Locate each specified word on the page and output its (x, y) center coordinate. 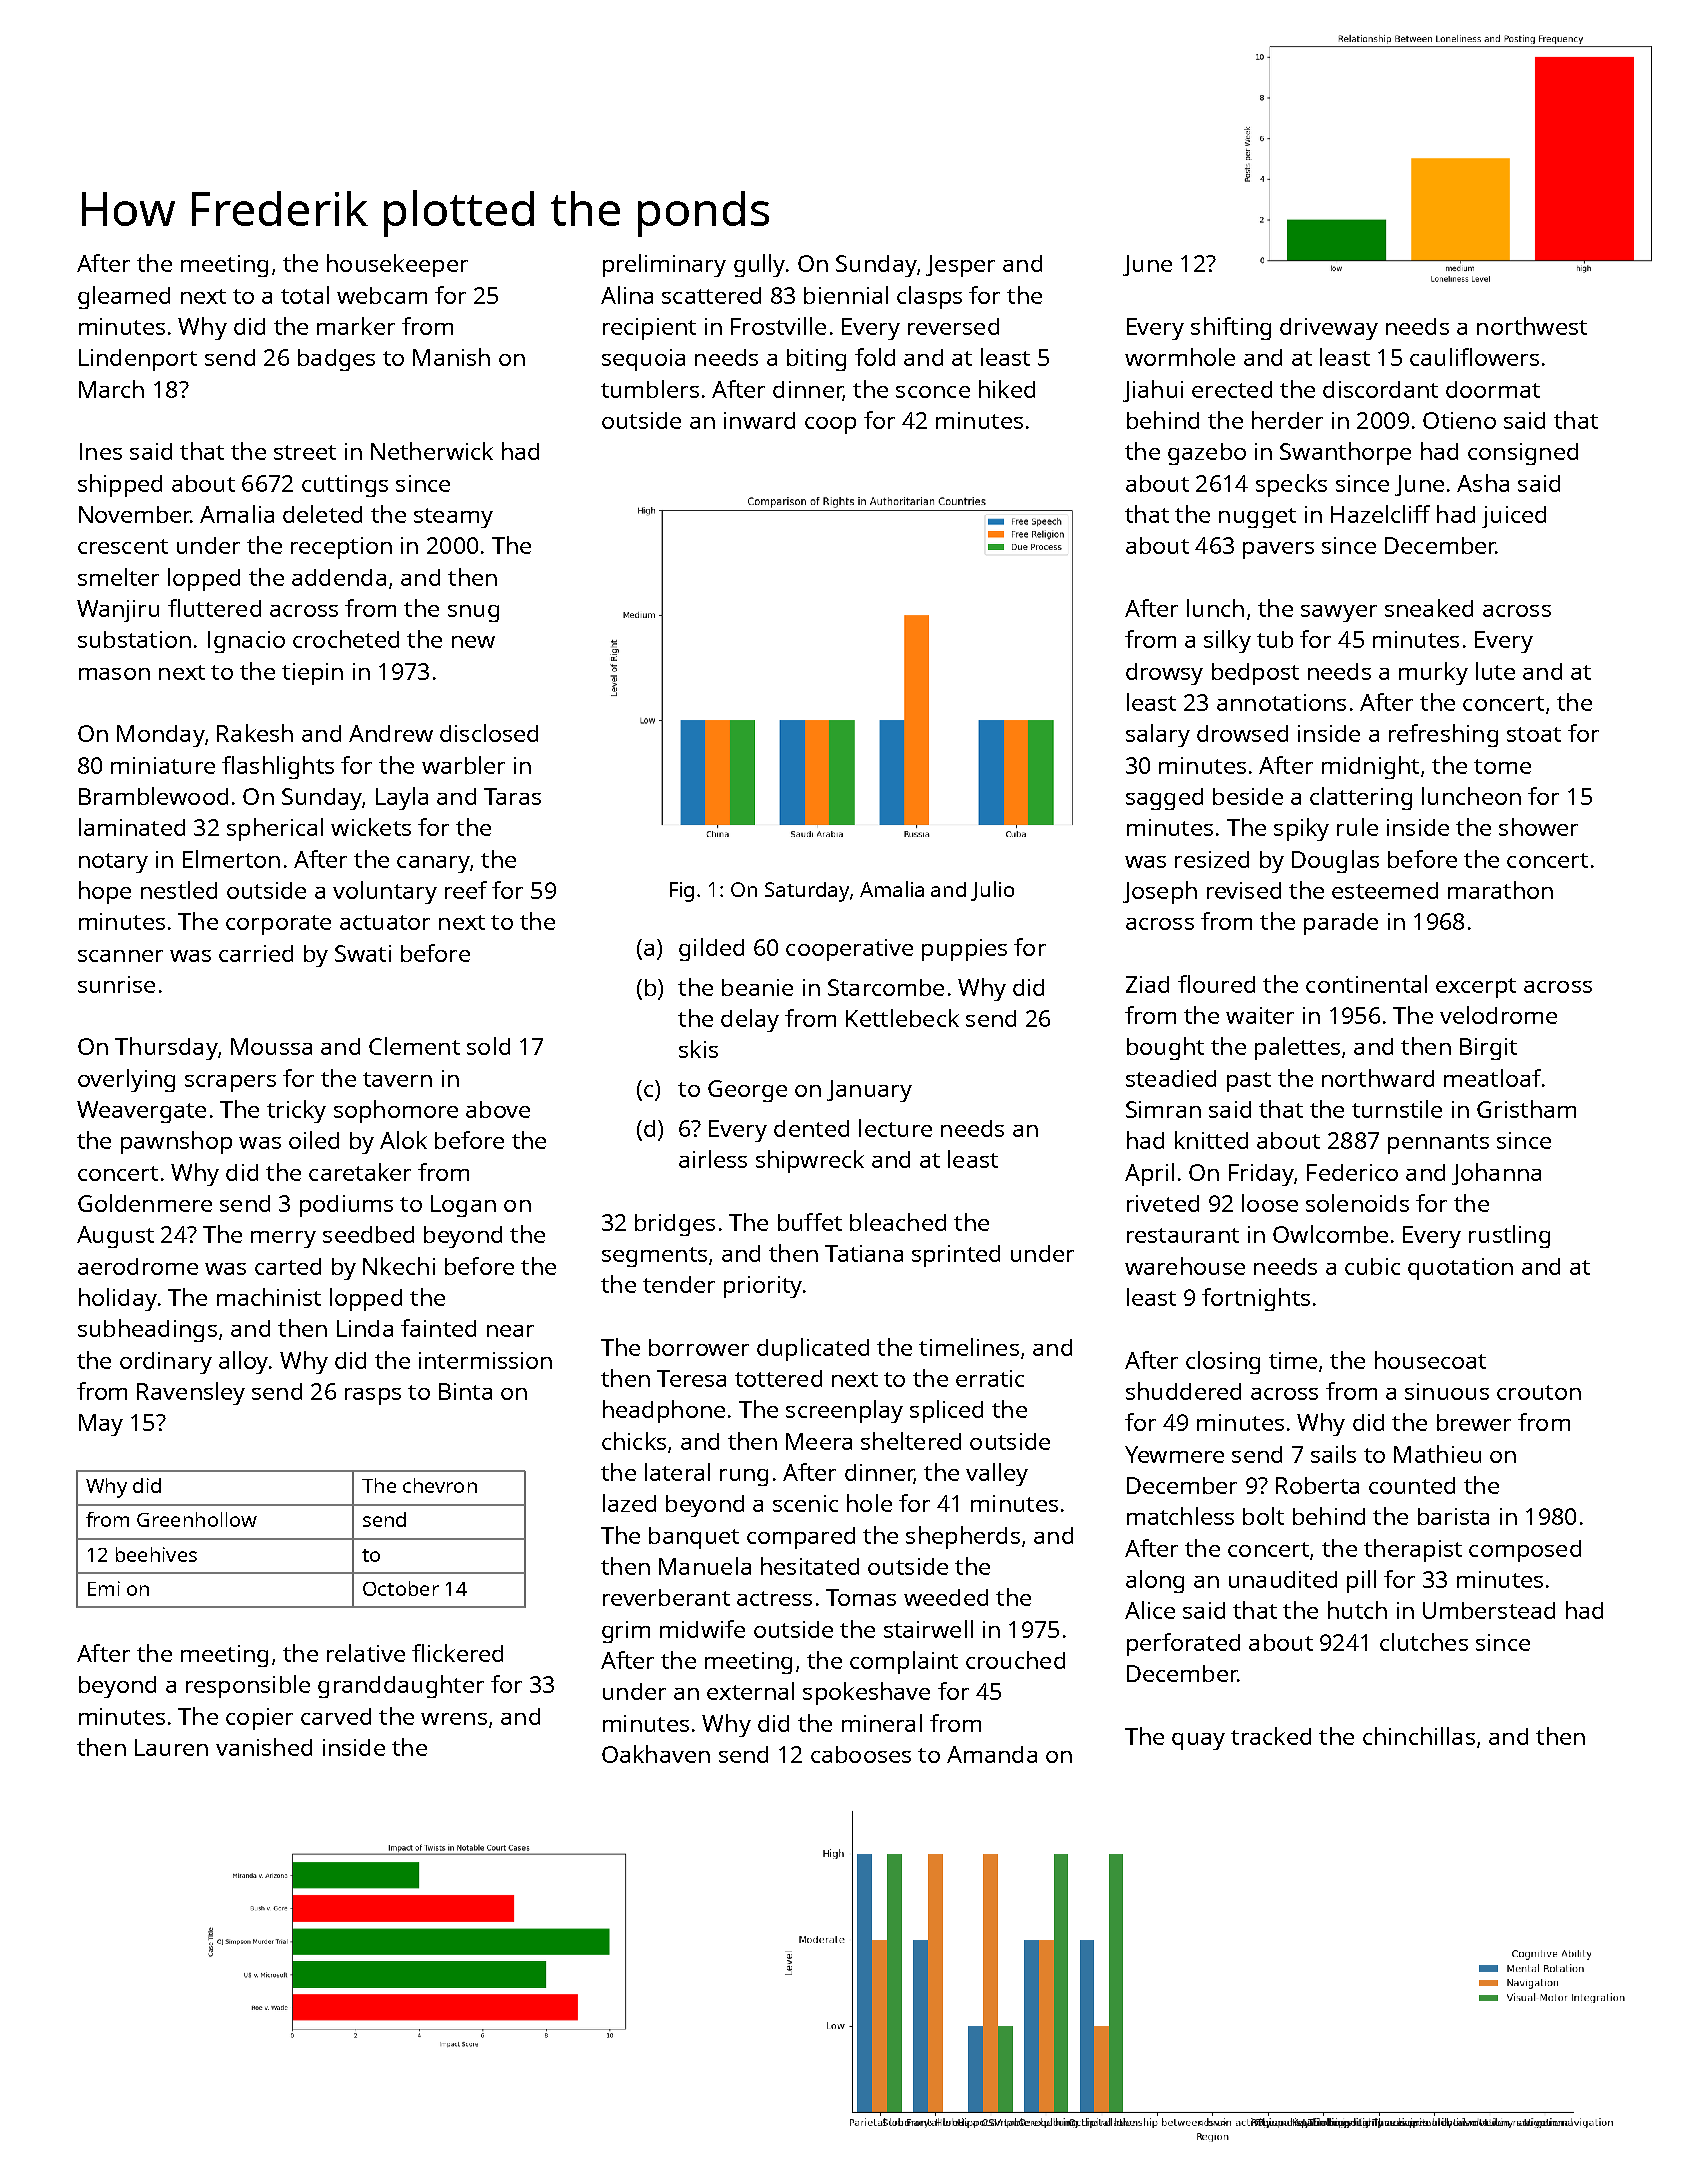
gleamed (124, 297)
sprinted (956, 1256)
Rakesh (255, 733)
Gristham (1526, 1109)
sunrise (116, 984)
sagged (1164, 799)
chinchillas (1419, 1736)
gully (759, 265)
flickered (457, 1653)
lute (1495, 671)
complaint (904, 1662)
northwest (1532, 326)
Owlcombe (1330, 1234)
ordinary (166, 1363)
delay (750, 1020)
